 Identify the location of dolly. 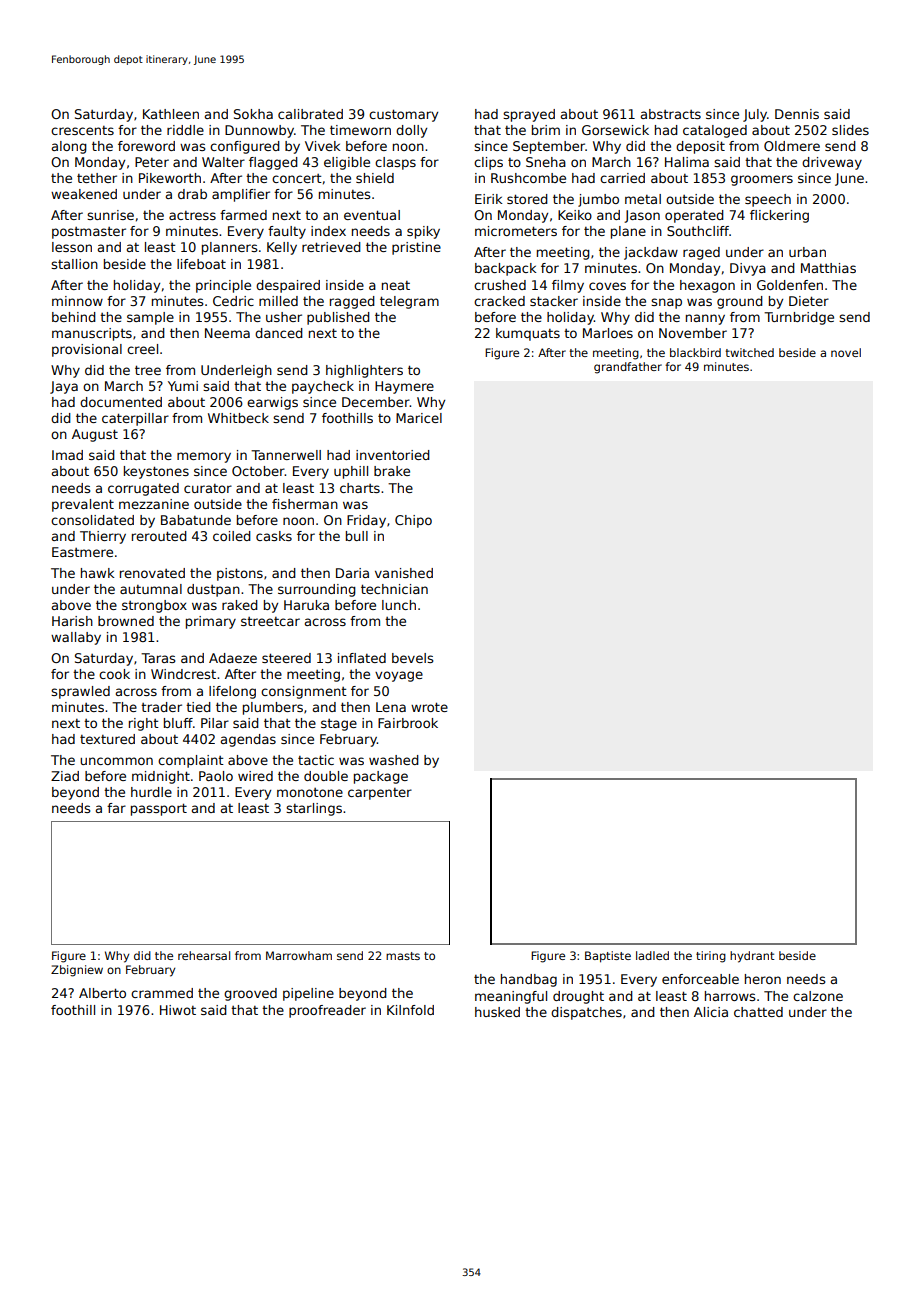
(411, 131).
